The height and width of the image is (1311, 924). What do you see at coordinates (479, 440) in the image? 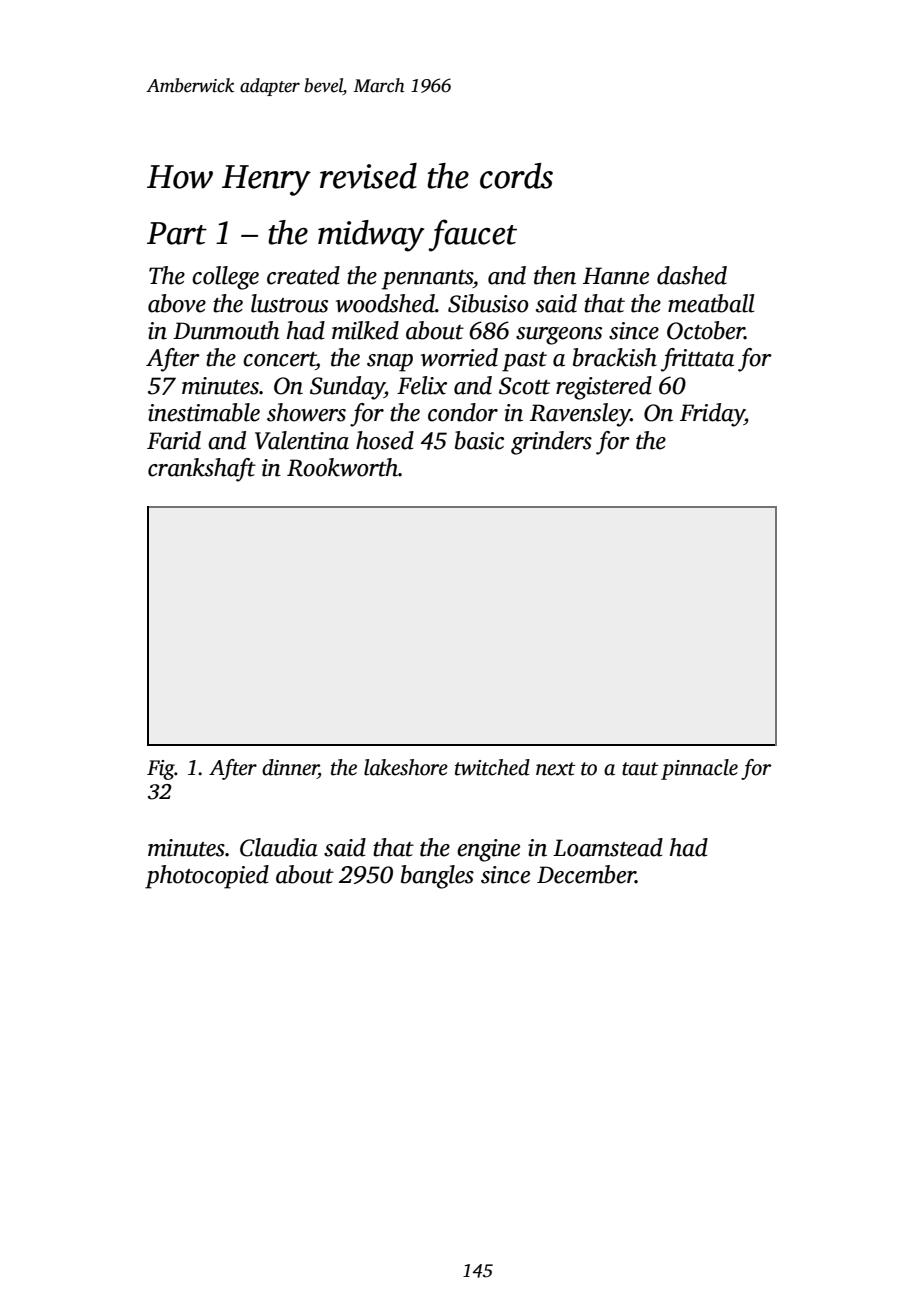
I see `basic` at bounding box center [479, 440].
